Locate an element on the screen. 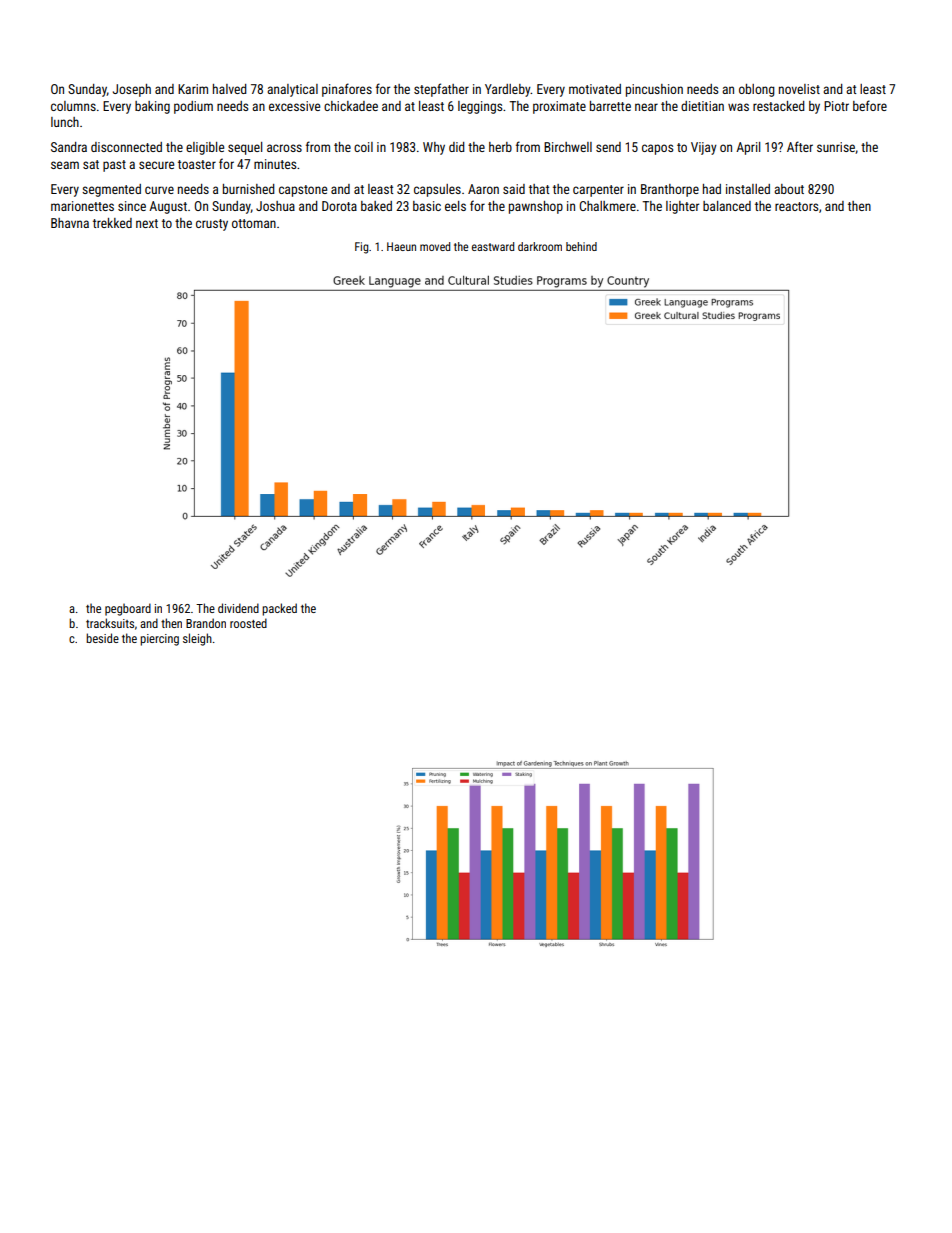 Image resolution: width=952 pixels, height=1233 pixels. darkroom is located at coordinates (540, 246).
